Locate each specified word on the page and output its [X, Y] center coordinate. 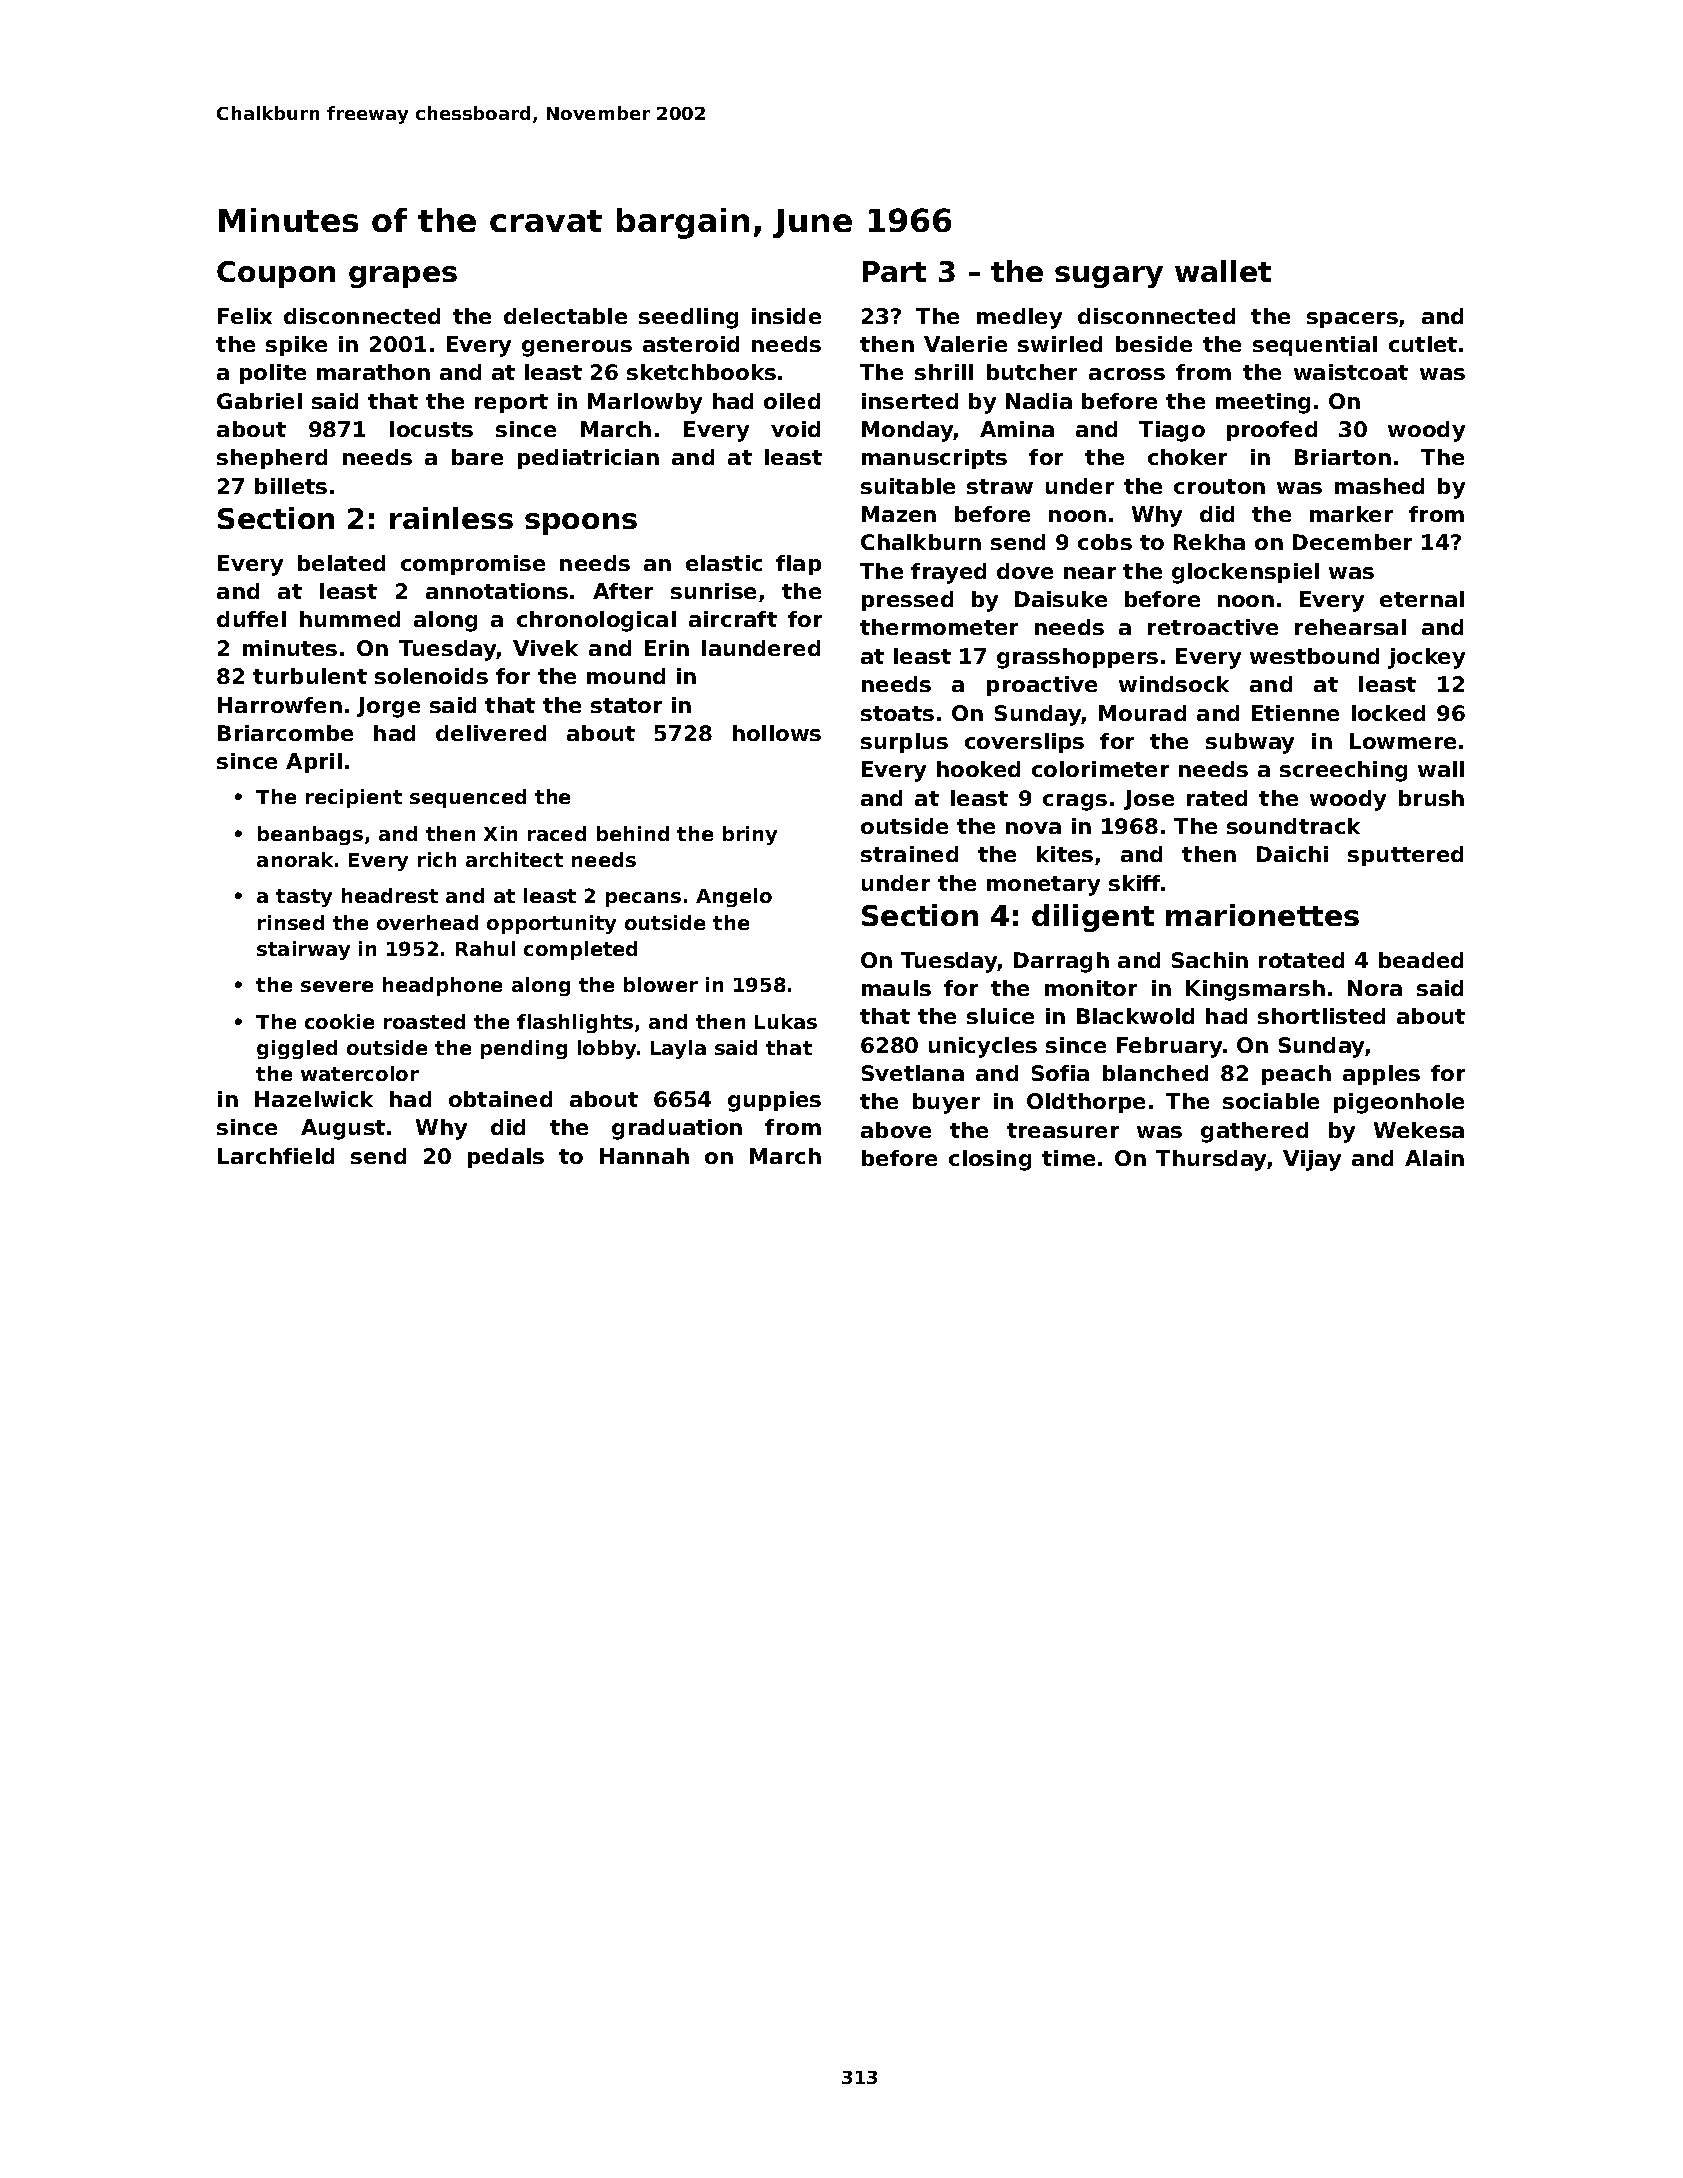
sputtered [1405, 856]
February [1169, 1047]
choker [1187, 457]
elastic [724, 563]
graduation [677, 1129]
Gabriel [259, 401]
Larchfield [276, 1156]
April [314, 763]
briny [750, 835]
